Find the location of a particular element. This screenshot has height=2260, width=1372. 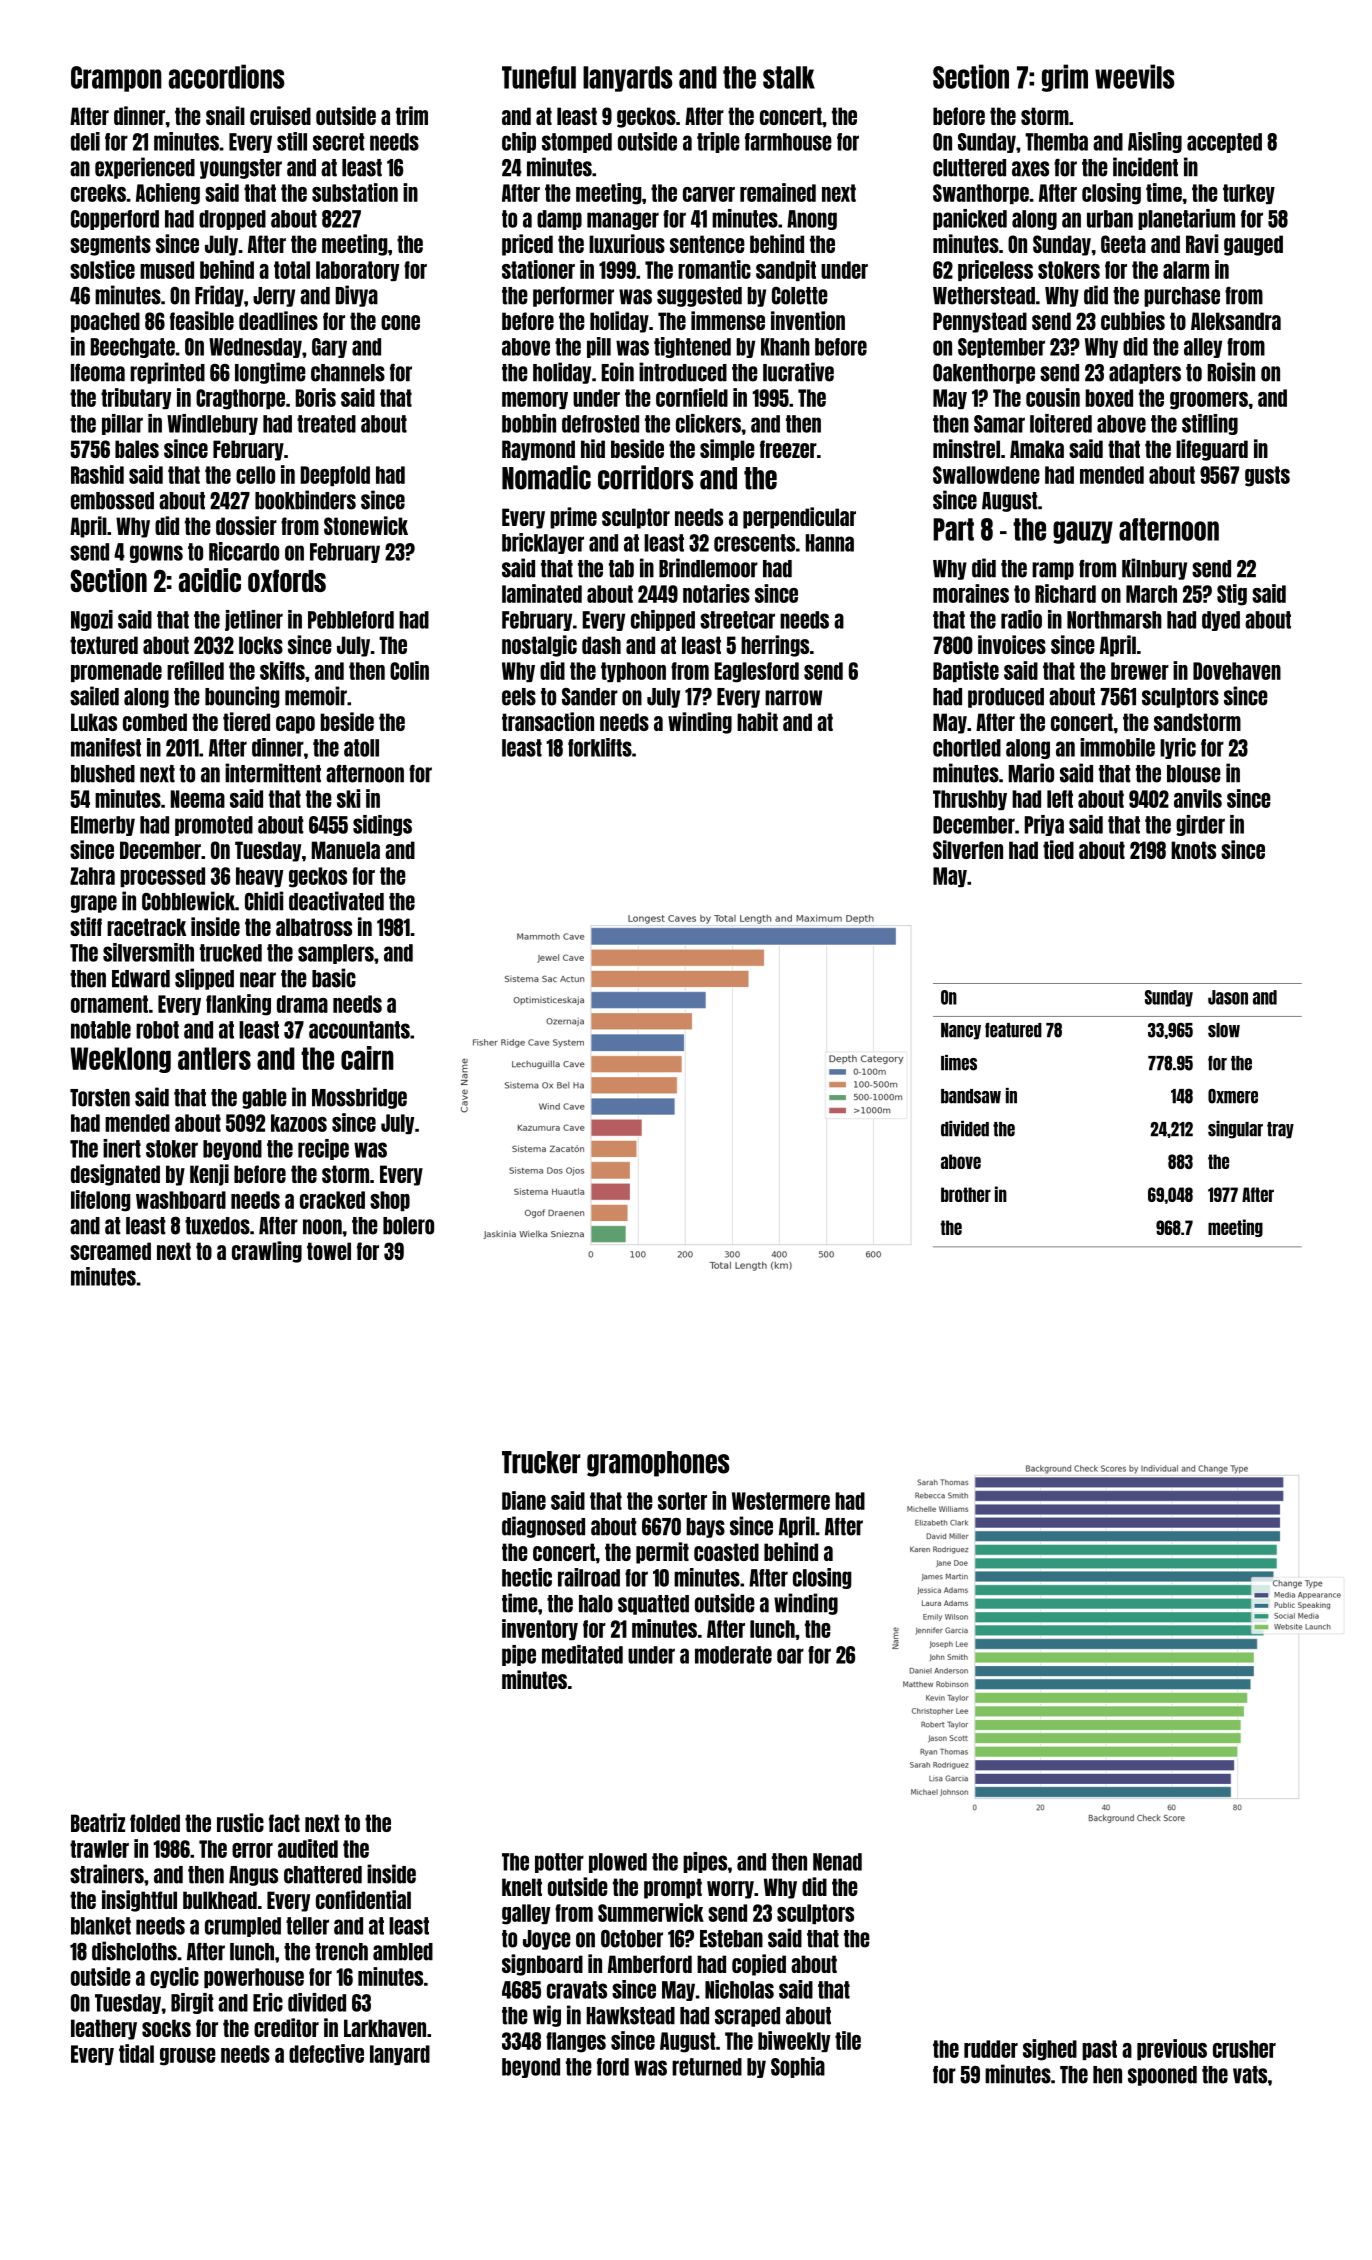

returned is located at coordinates (707, 2067).
